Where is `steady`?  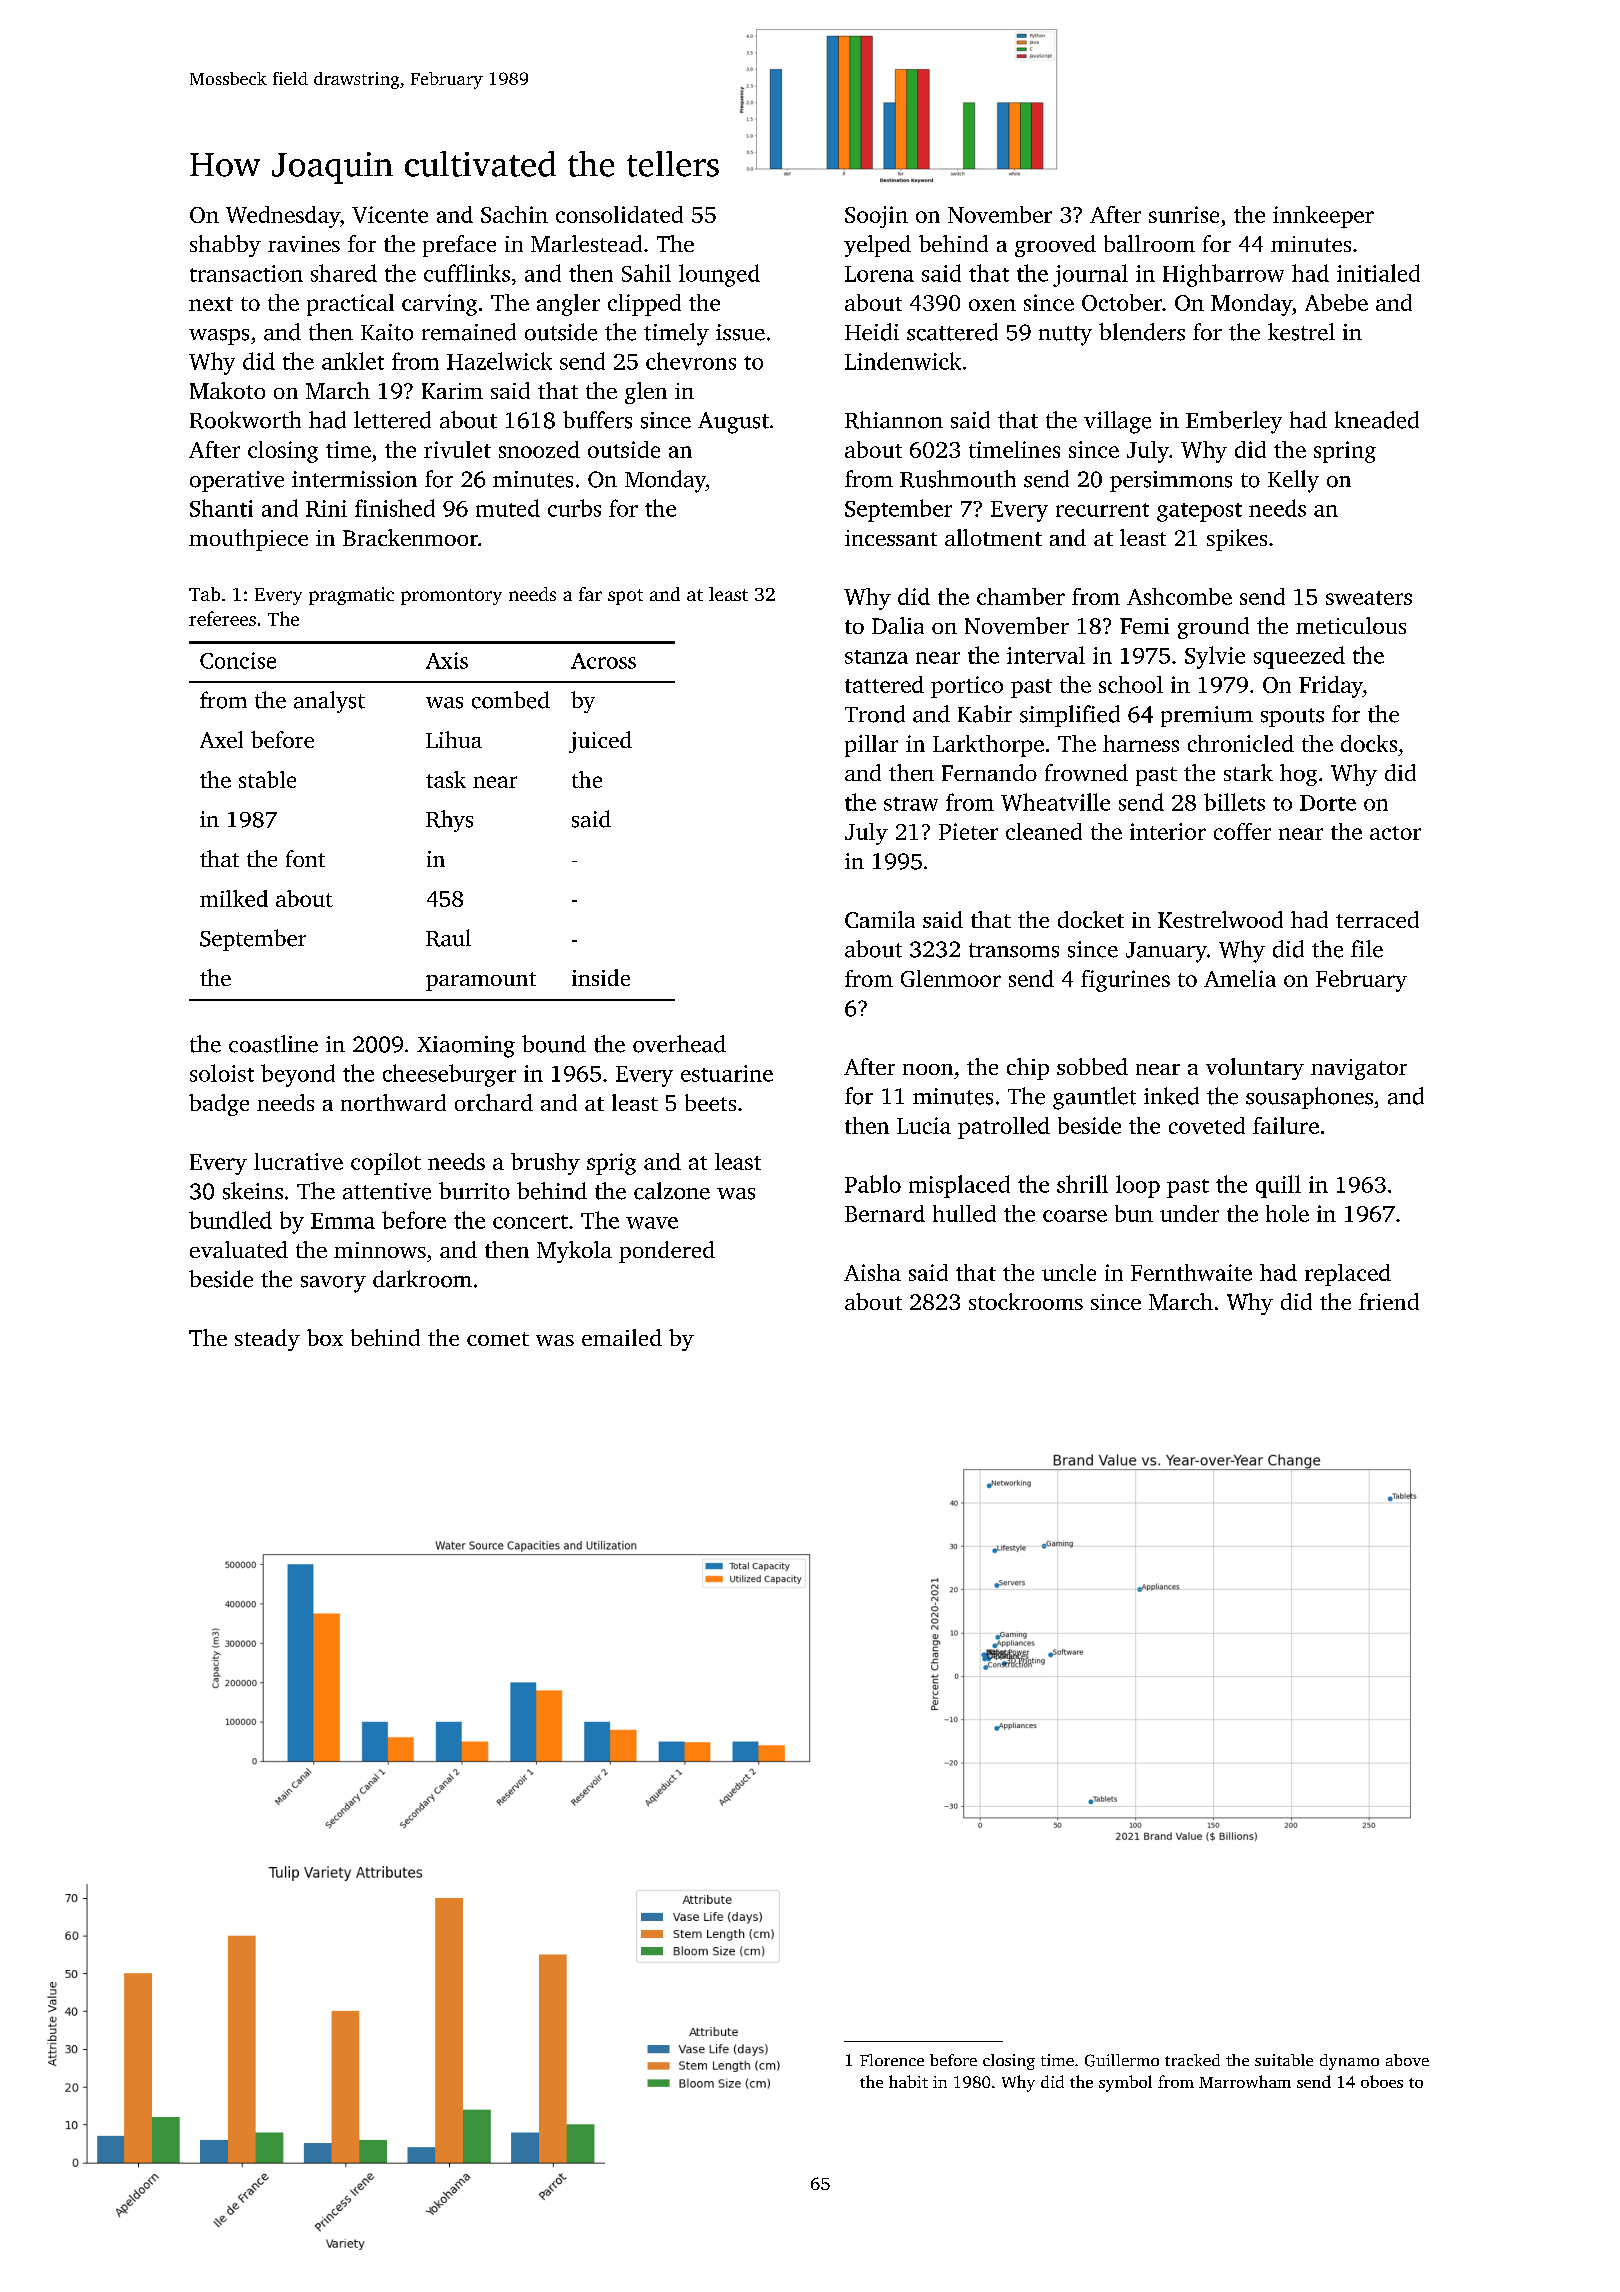 steady is located at coordinates (267, 1340).
